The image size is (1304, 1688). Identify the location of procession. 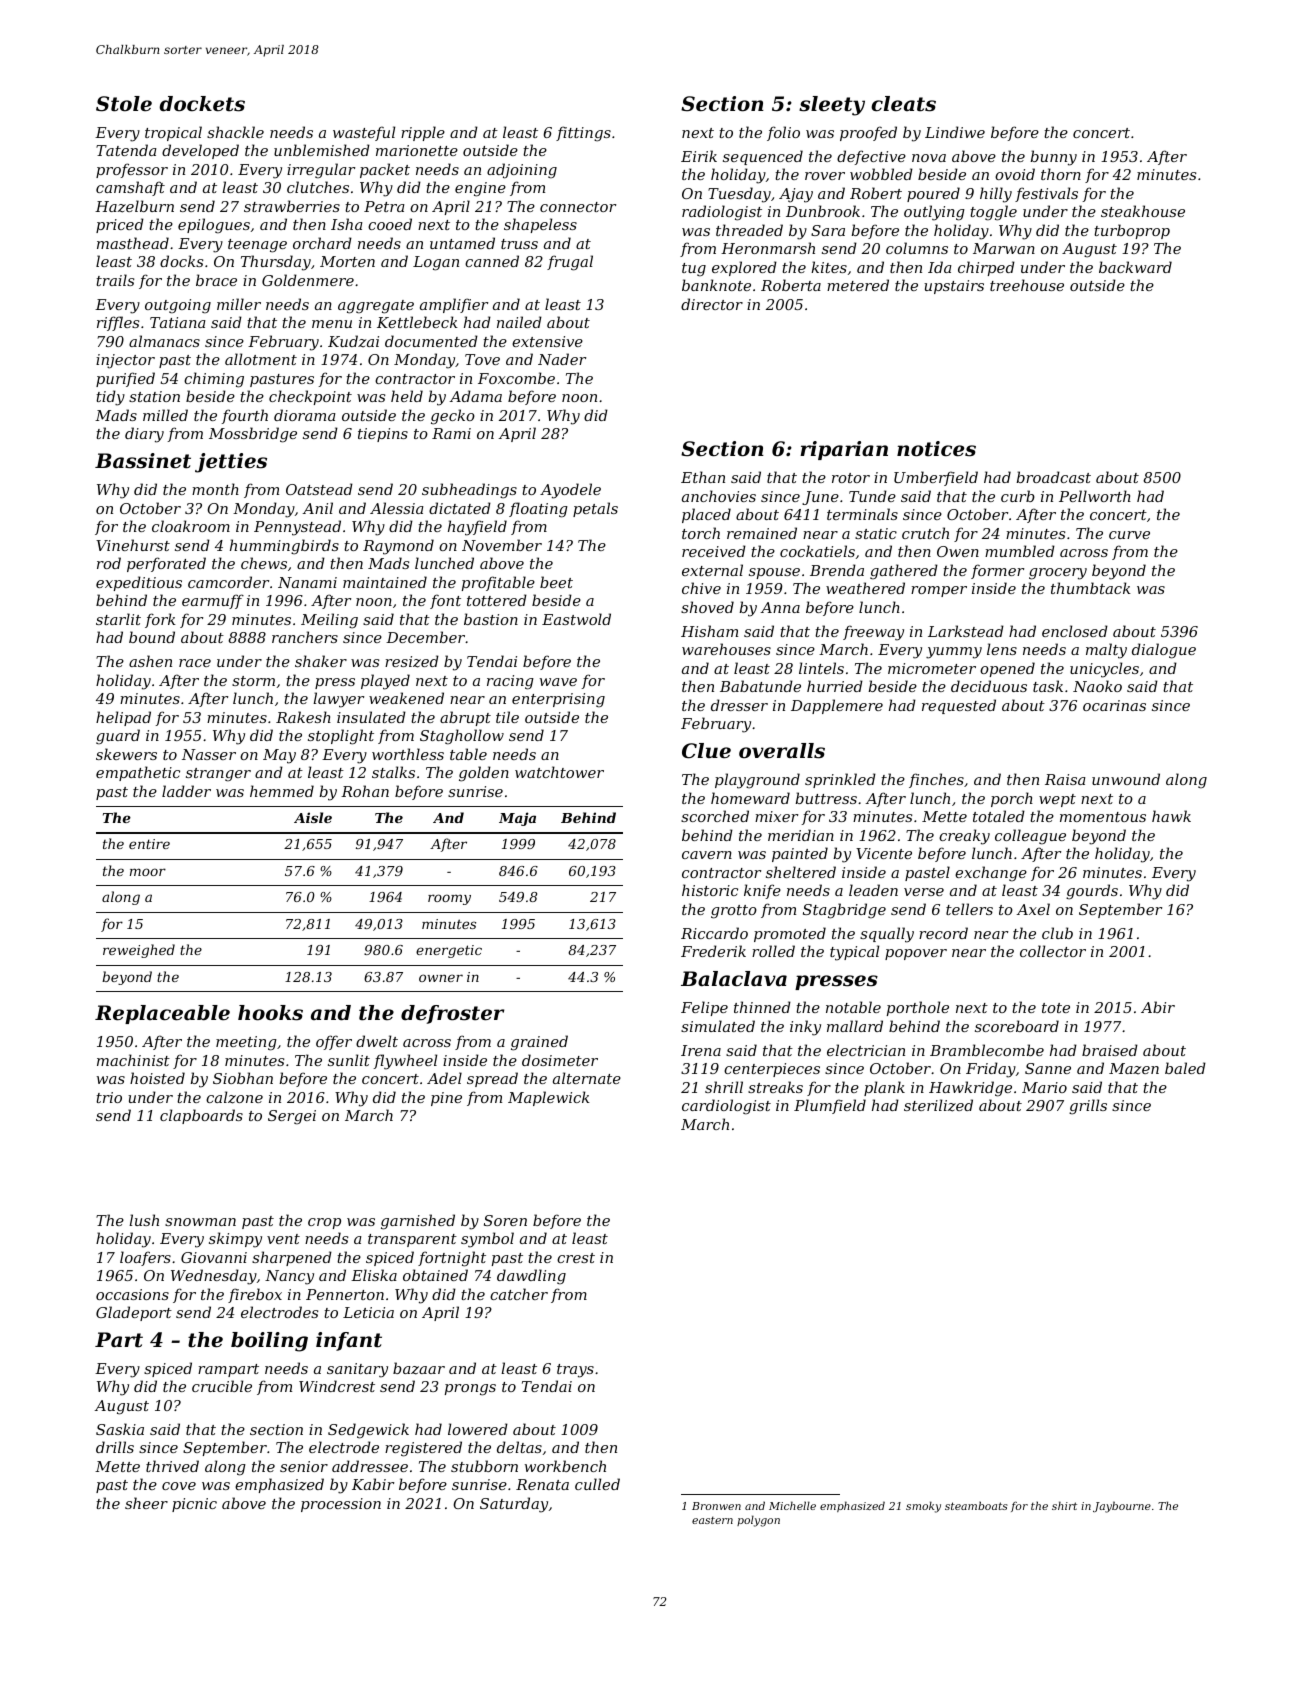
(341, 1505).
